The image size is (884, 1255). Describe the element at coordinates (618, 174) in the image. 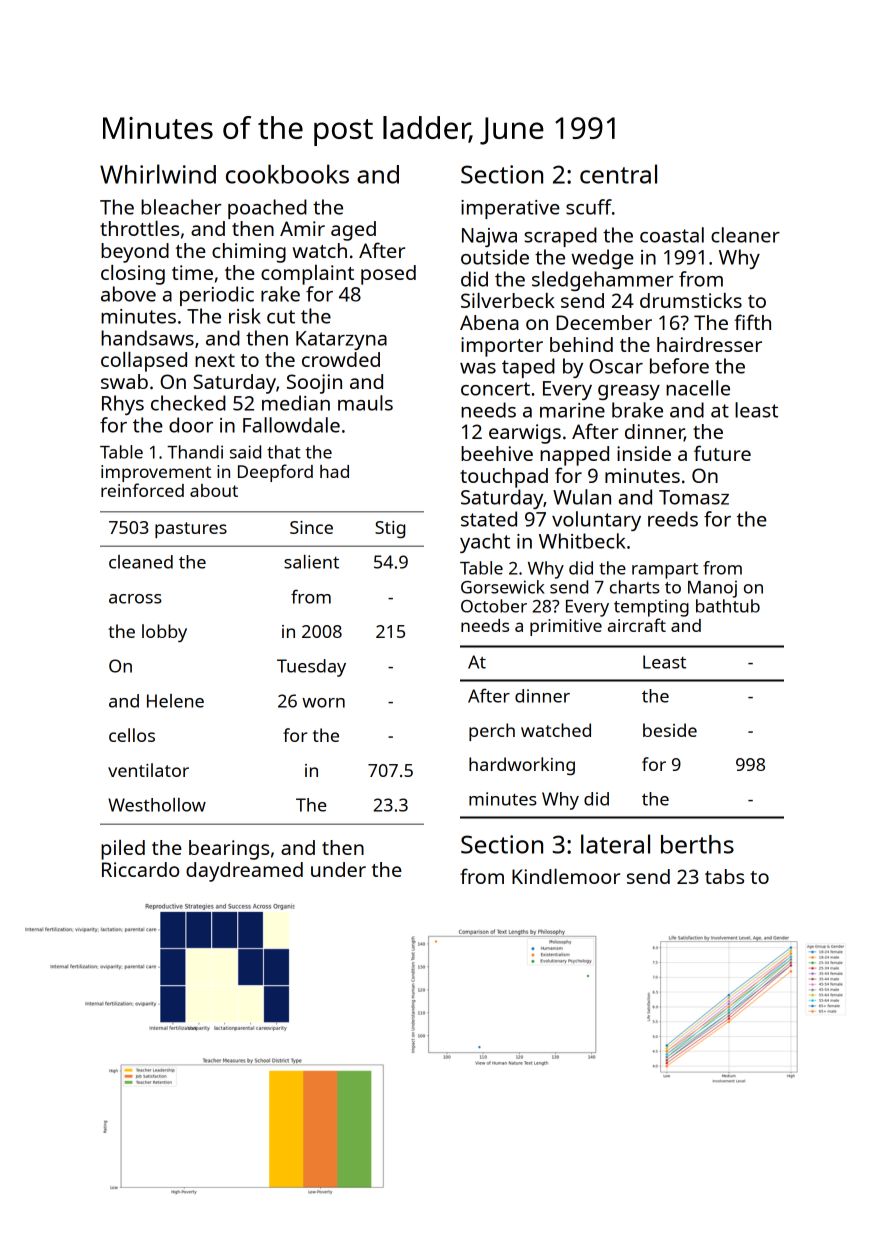

I see `central` at that location.
